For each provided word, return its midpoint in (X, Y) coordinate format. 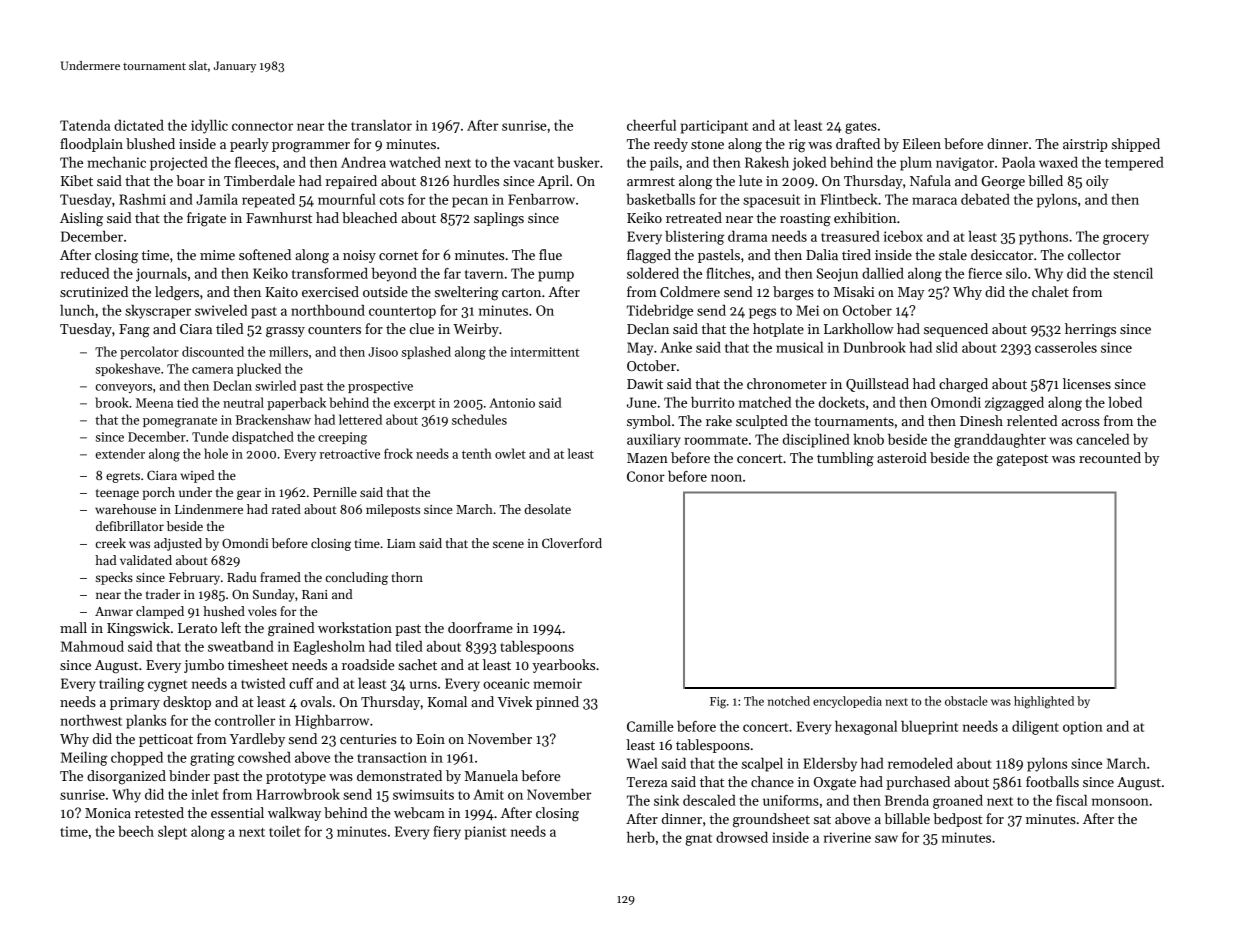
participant (714, 127)
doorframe (480, 627)
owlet (510, 453)
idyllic (209, 127)
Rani (315, 594)
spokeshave (128, 369)
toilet (285, 831)
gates (861, 128)
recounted (1110, 457)
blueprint (929, 728)
